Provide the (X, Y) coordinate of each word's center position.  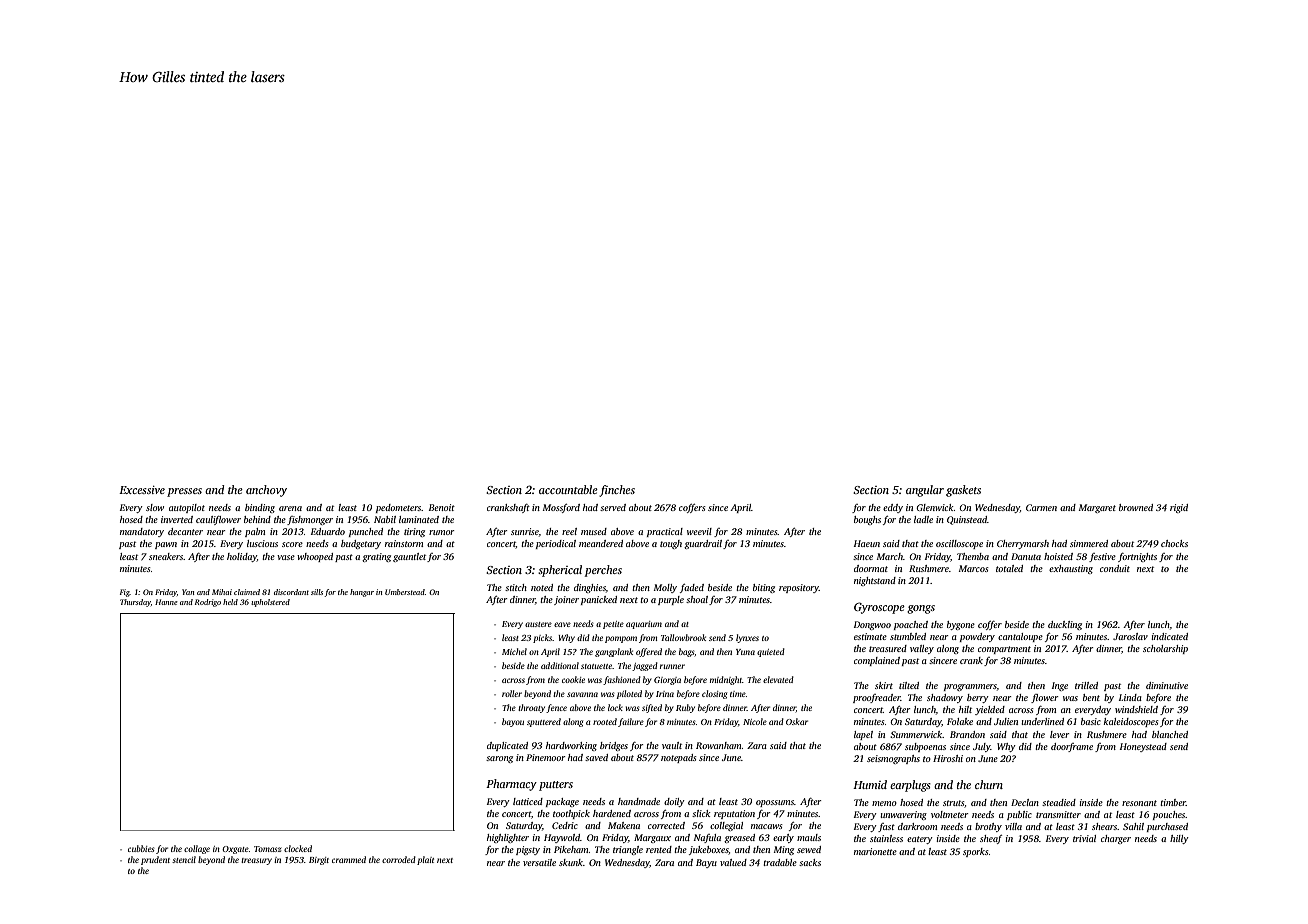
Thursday (135, 603)
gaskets (963, 491)
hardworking (571, 746)
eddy (893, 508)
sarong (499, 759)
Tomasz (267, 849)
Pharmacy (511, 785)
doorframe (1072, 747)
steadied (1059, 802)
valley (922, 649)
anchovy (266, 491)
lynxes (747, 638)
